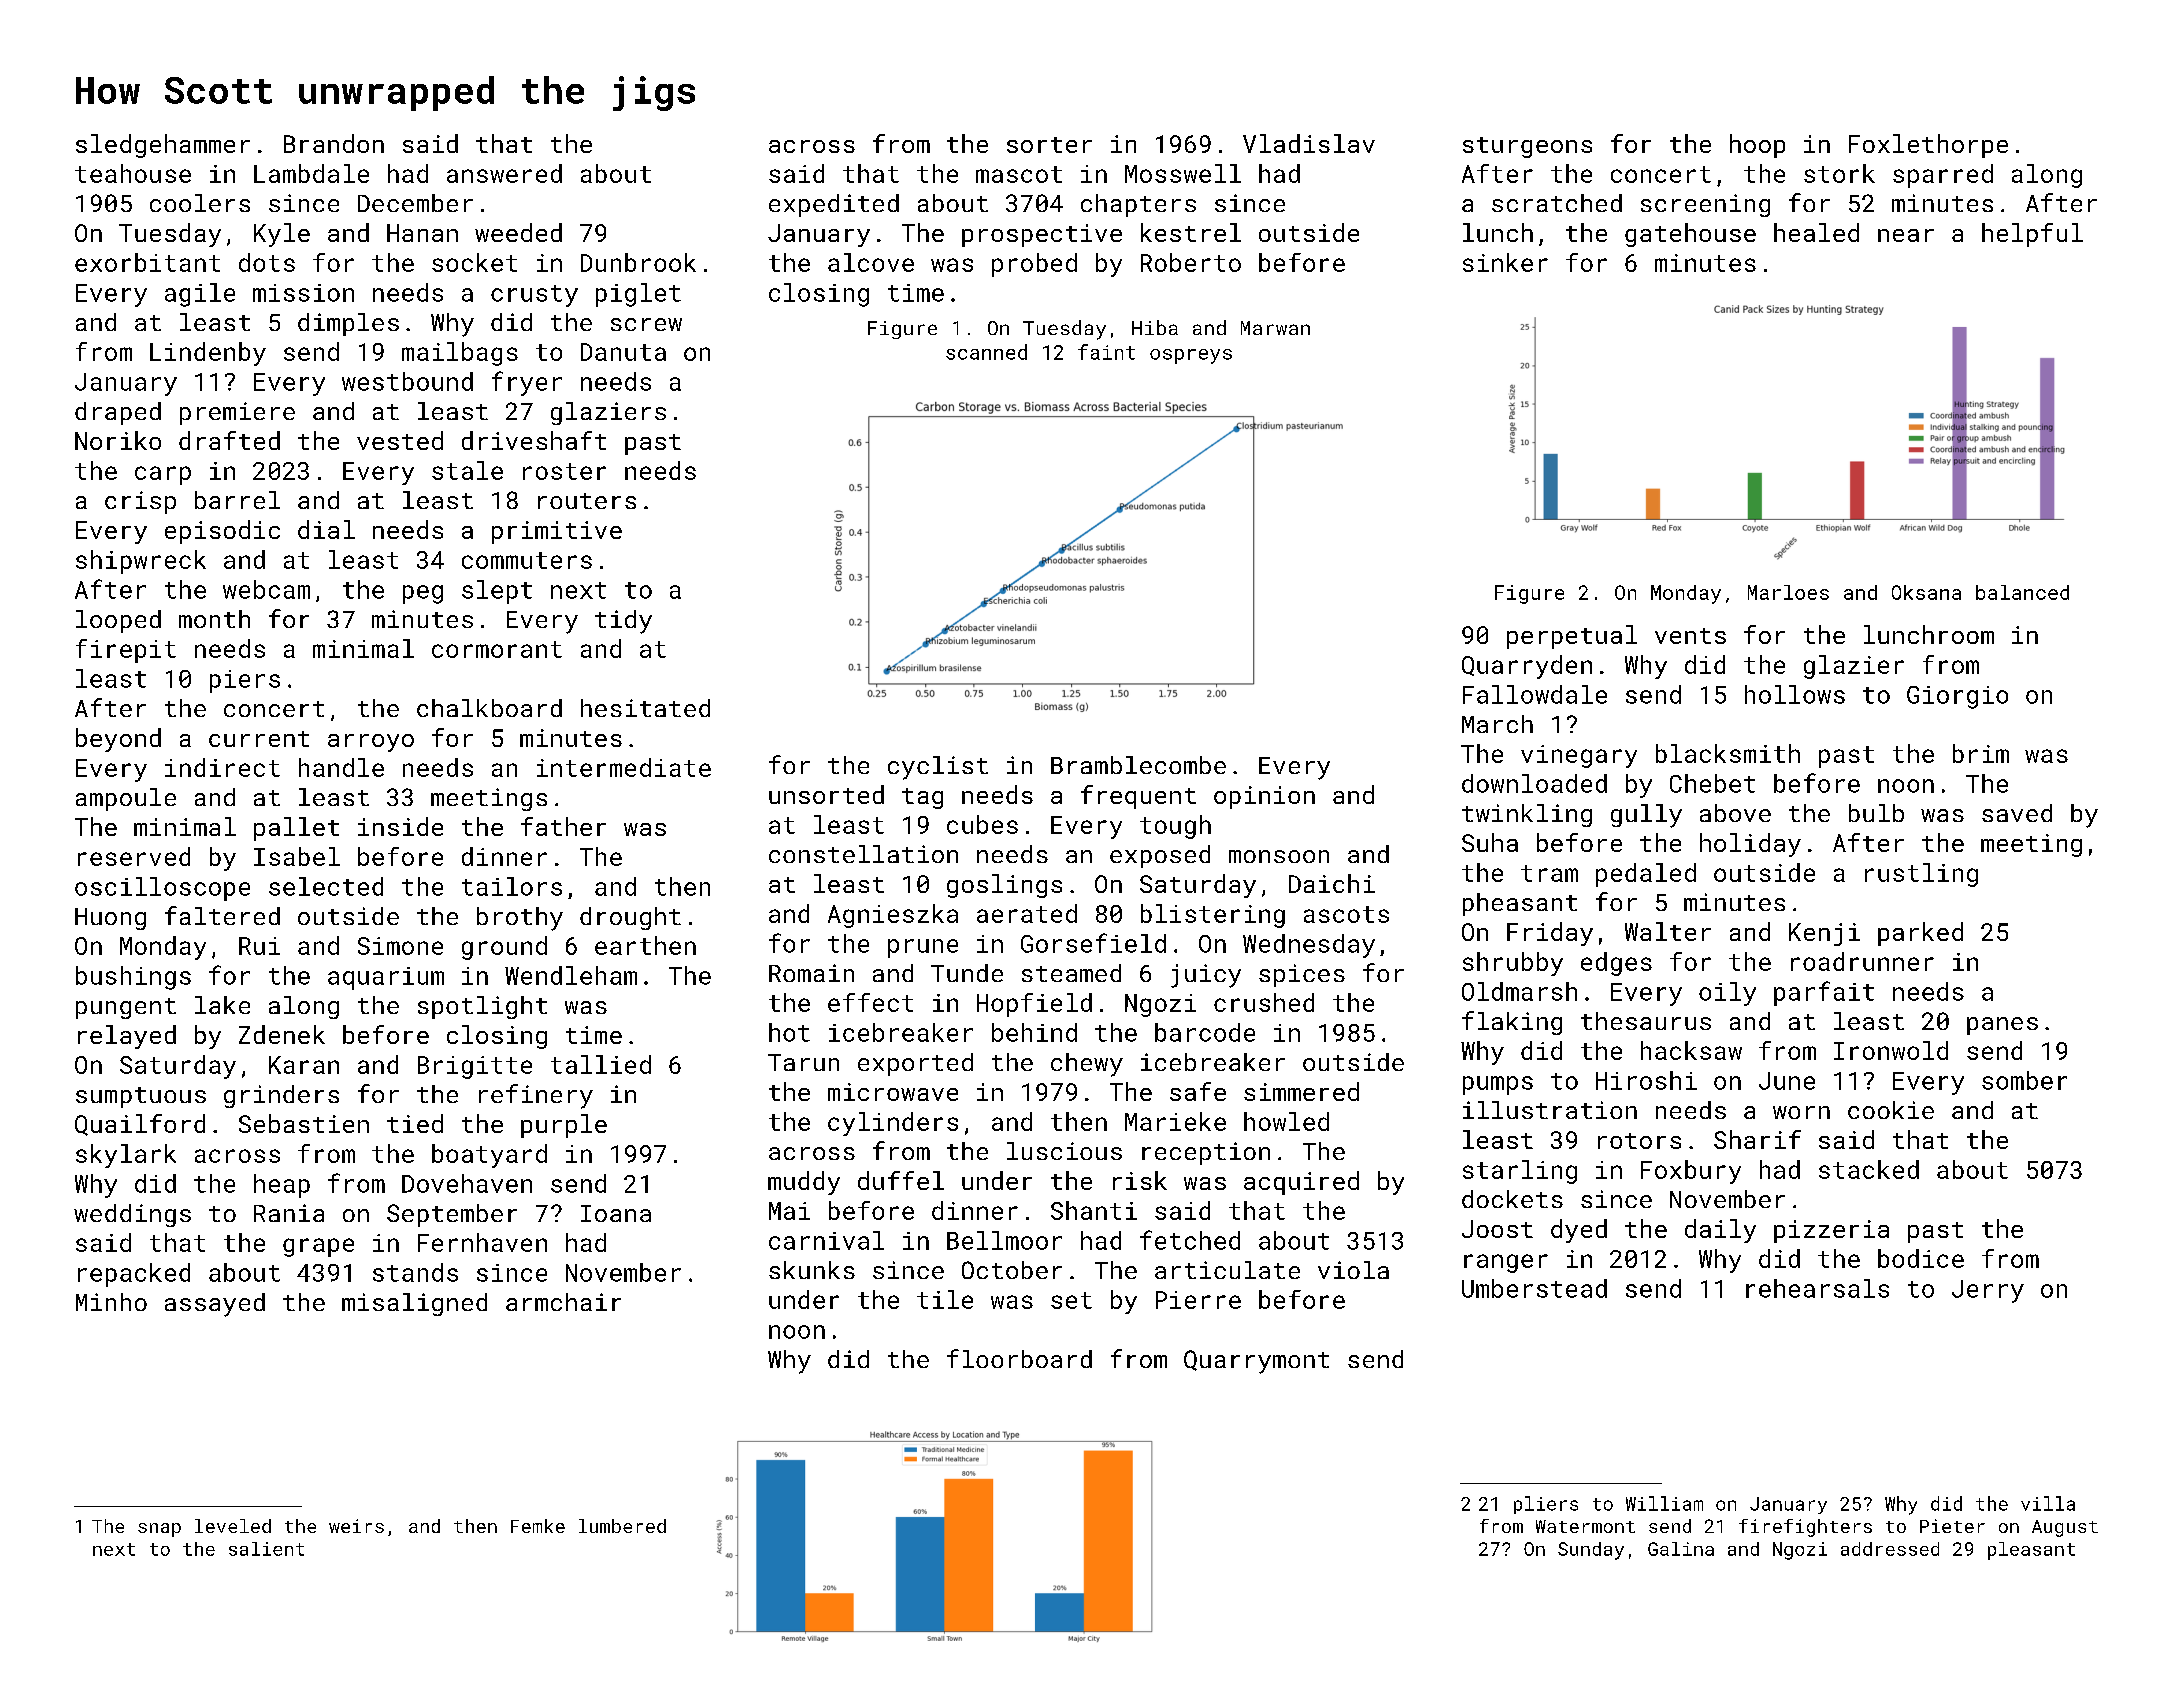 This screenshot has width=2178, height=1683. I want to click on piers, so click(245, 681).
